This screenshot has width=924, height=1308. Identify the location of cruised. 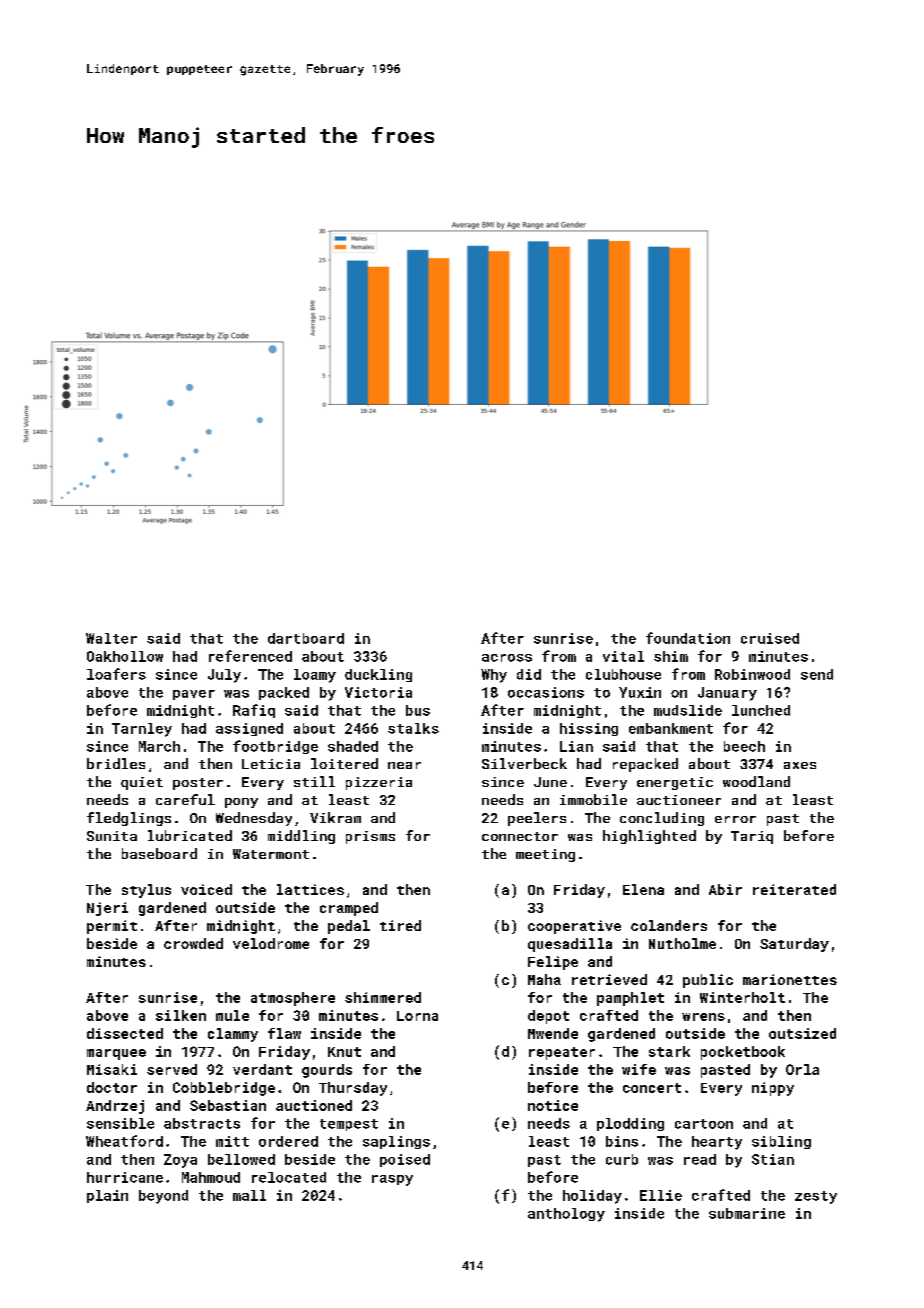
(770, 638).
